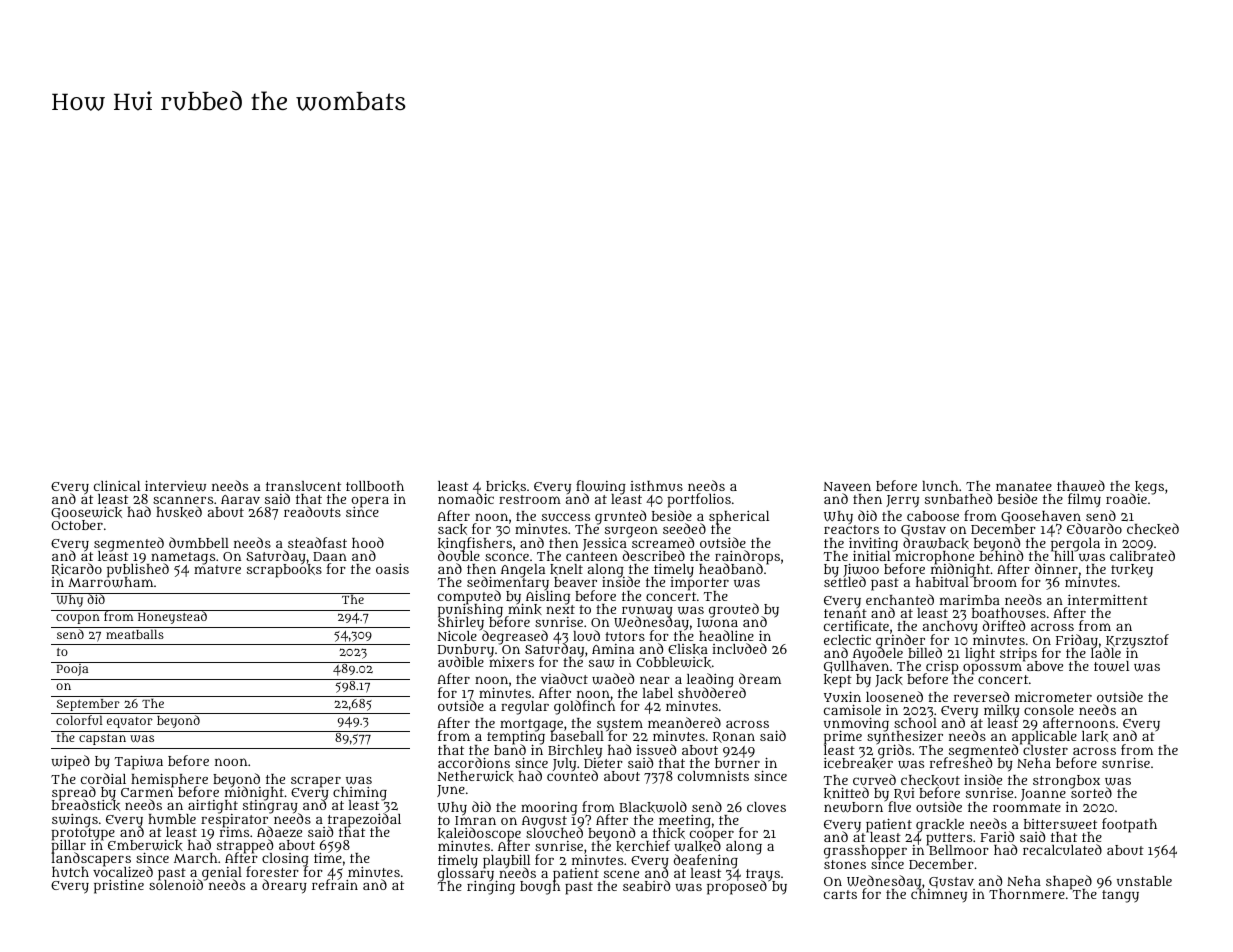 The height and width of the screenshot is (952, 1233). What do you see at coordinates (245, 846) in the screenshot?
I see `strapped` at bounding box center [245, 846].
